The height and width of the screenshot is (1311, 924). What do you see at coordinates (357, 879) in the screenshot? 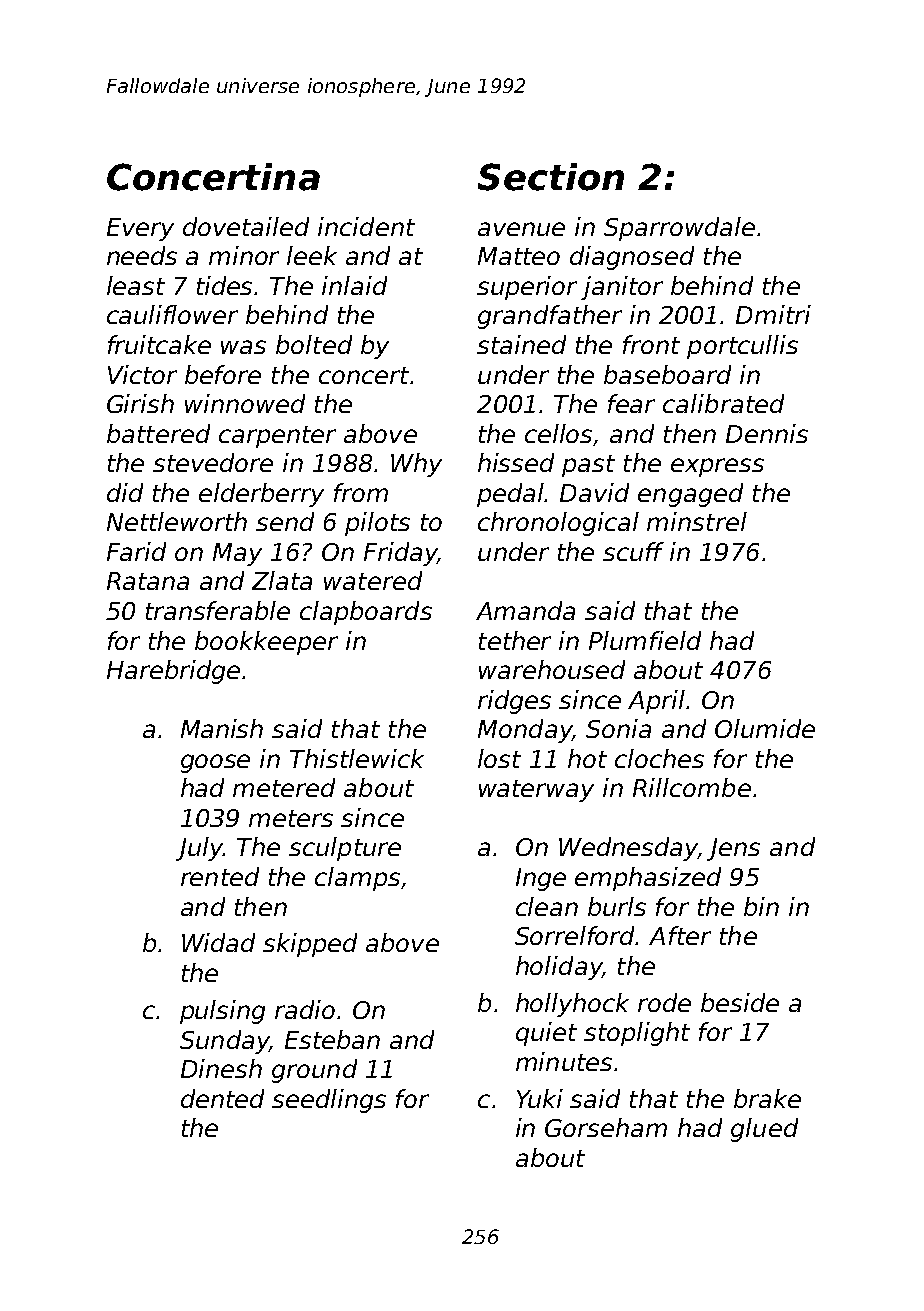
I see `clamps` at bounding box center [357, 879].
